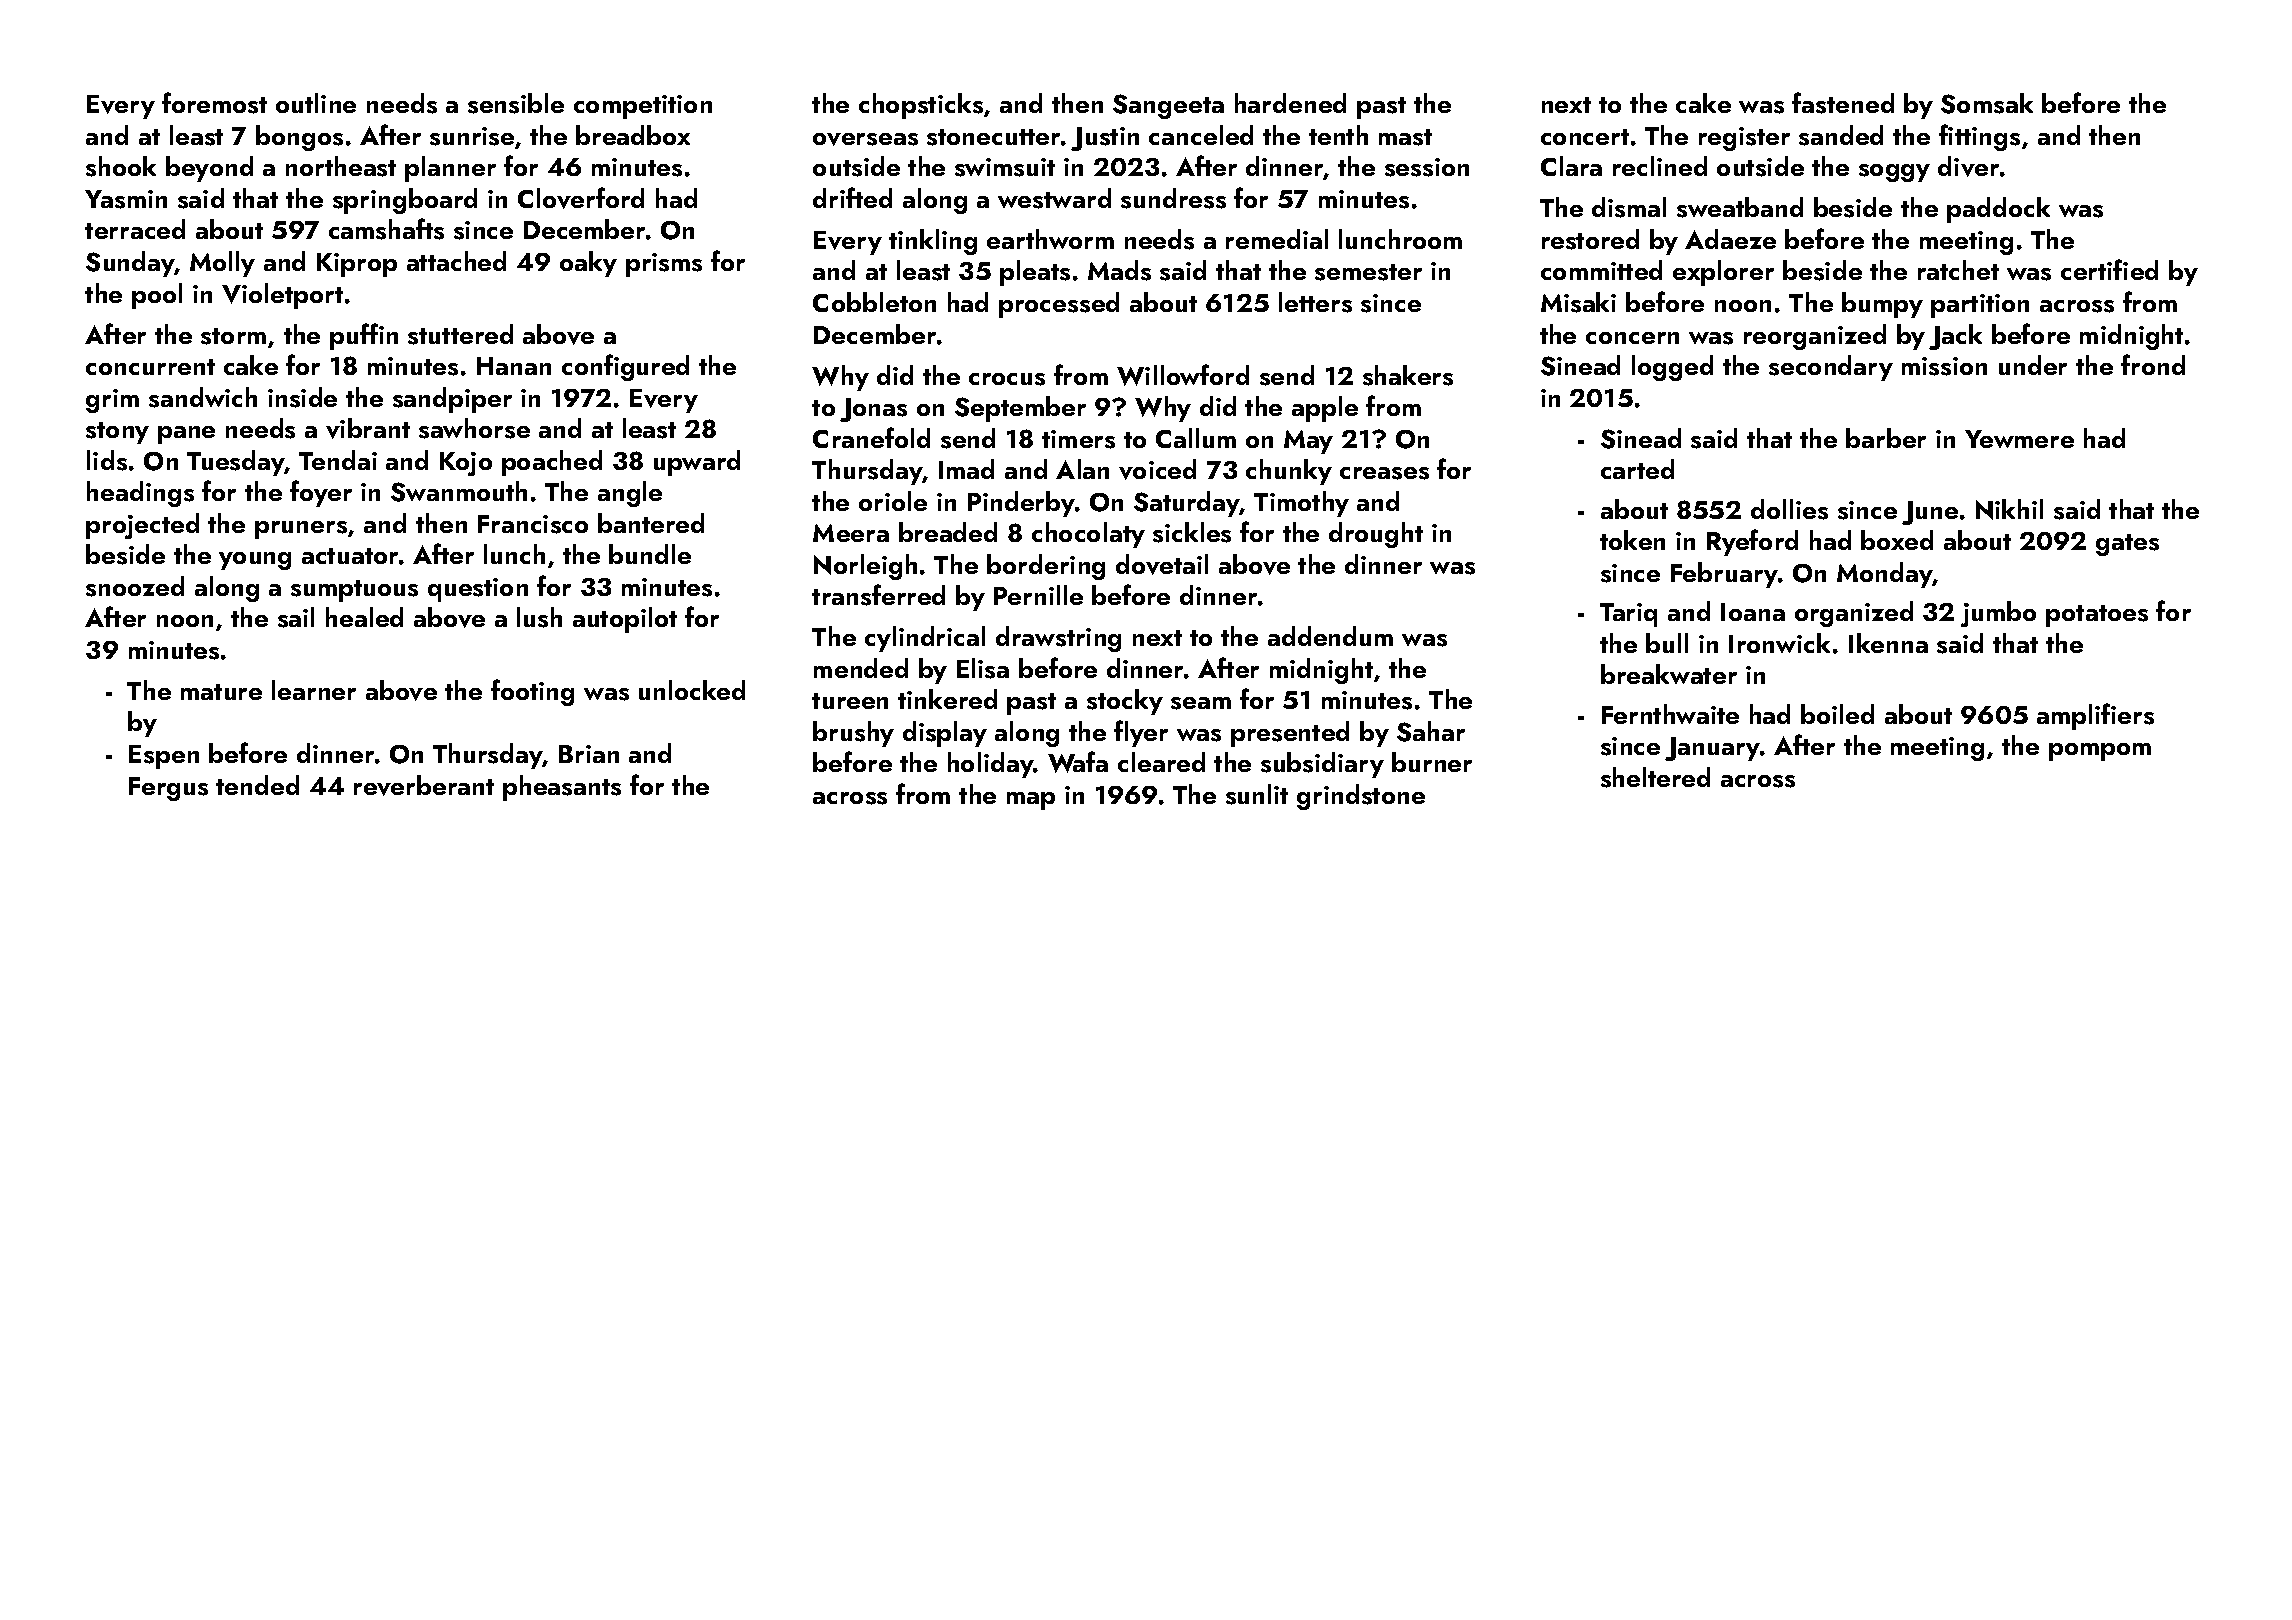 This screenshot has height=1620, width=2292. Describe the element at coordinates (1361, 797) in the screenshot. I see `grindstone` at that location.
